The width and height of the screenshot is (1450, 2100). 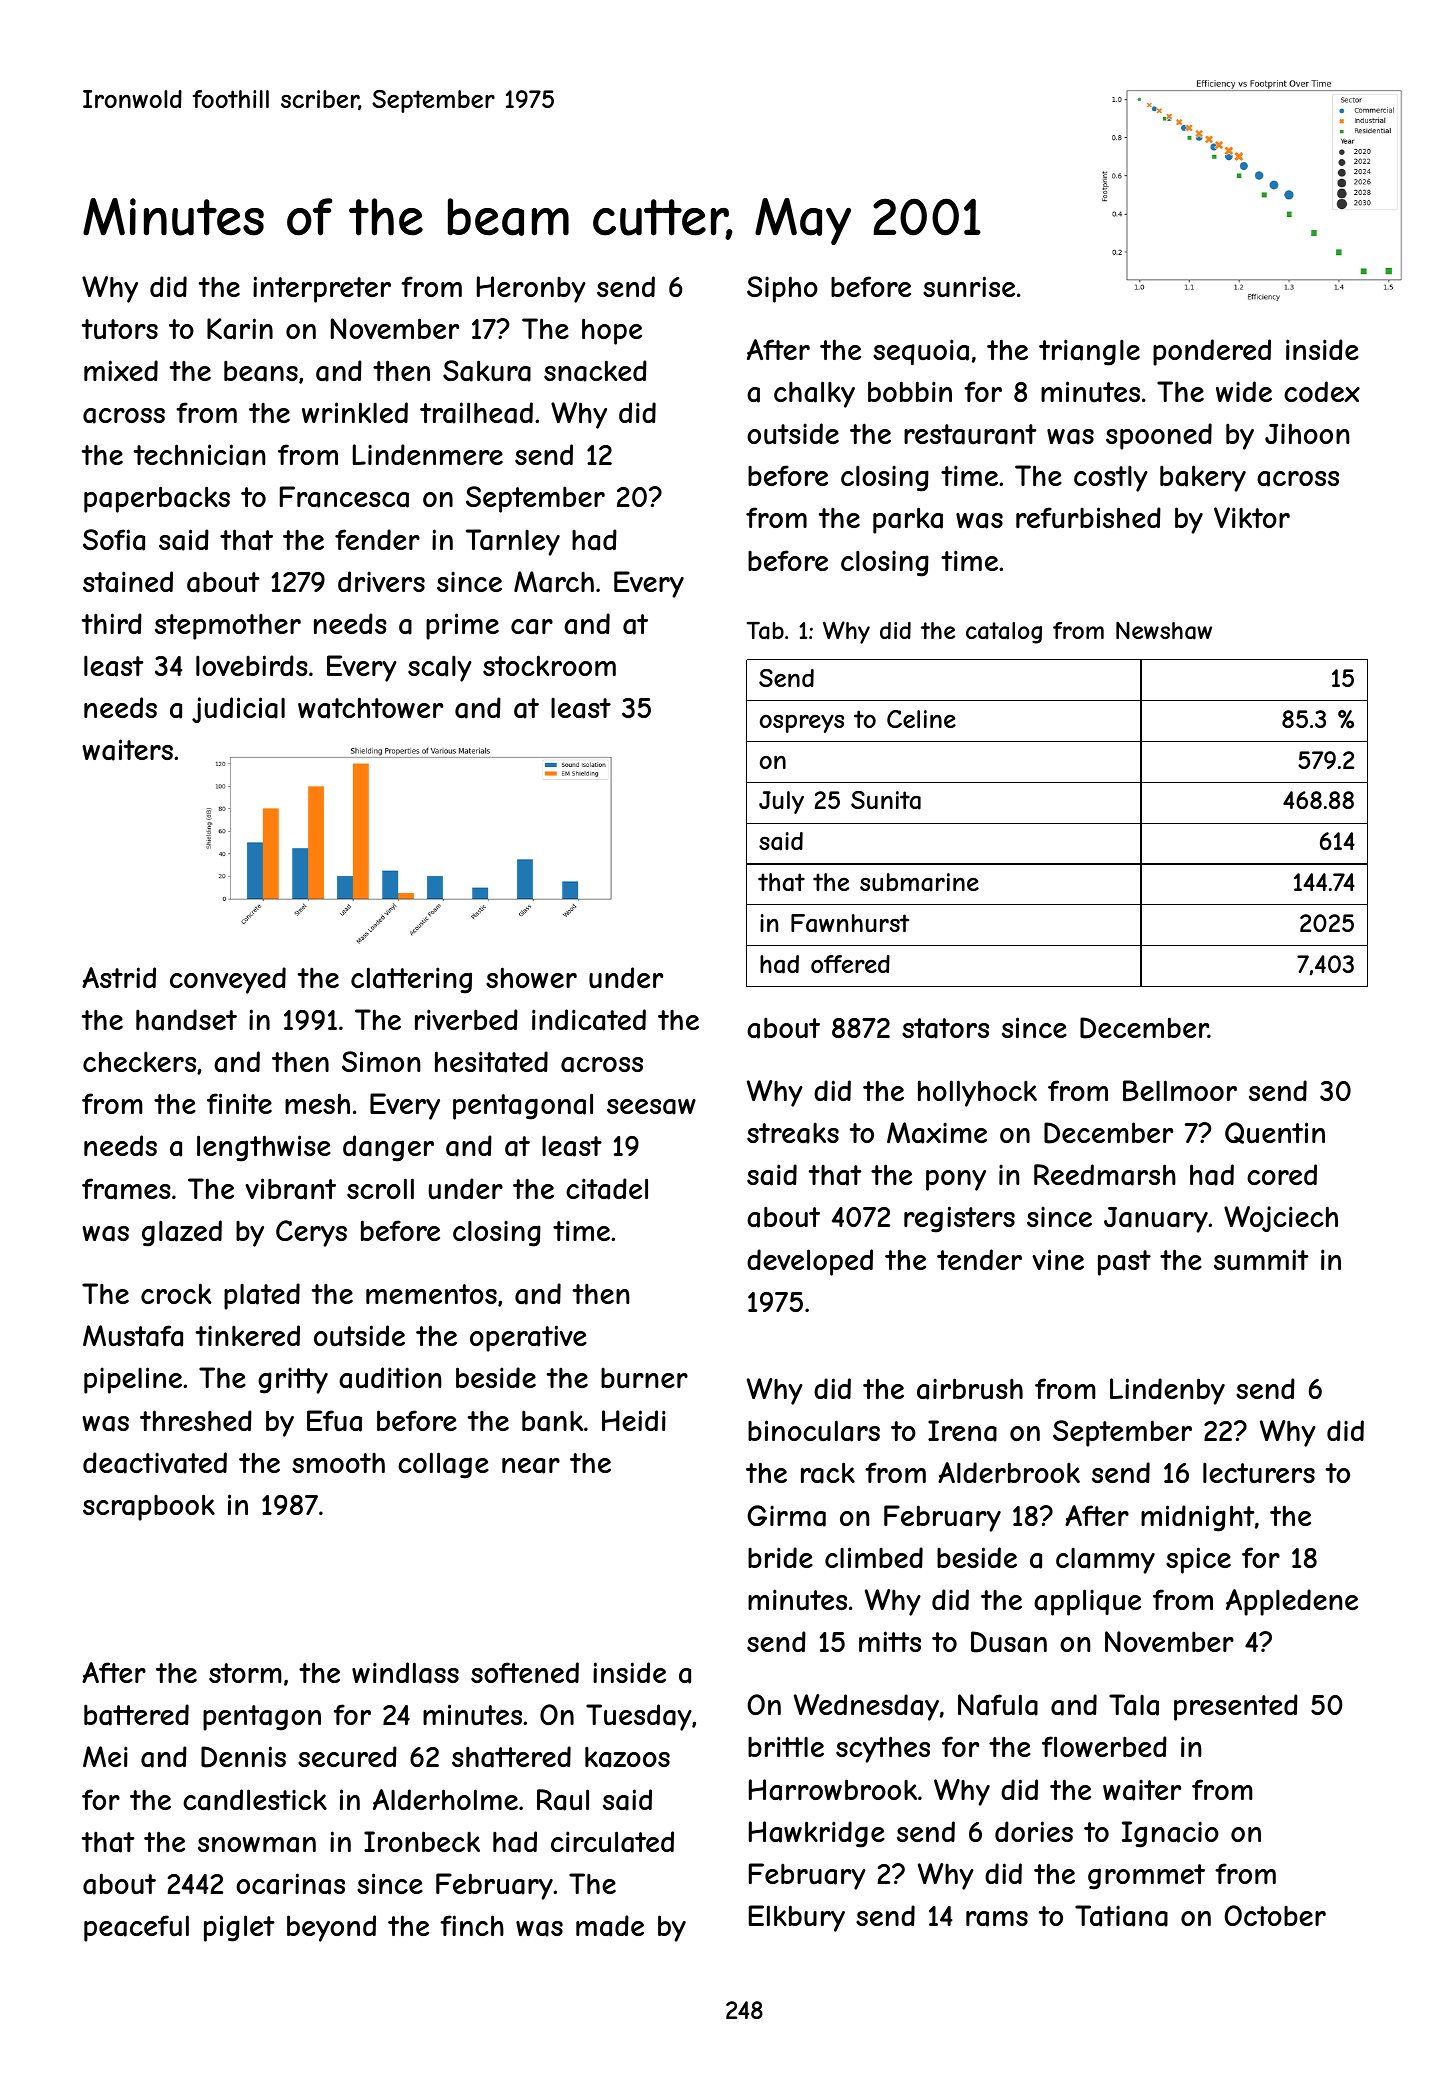 What do you see at coordinates (119, 977) in the screenshot?
I see `Astrid` at bounding box center [119, 977].
